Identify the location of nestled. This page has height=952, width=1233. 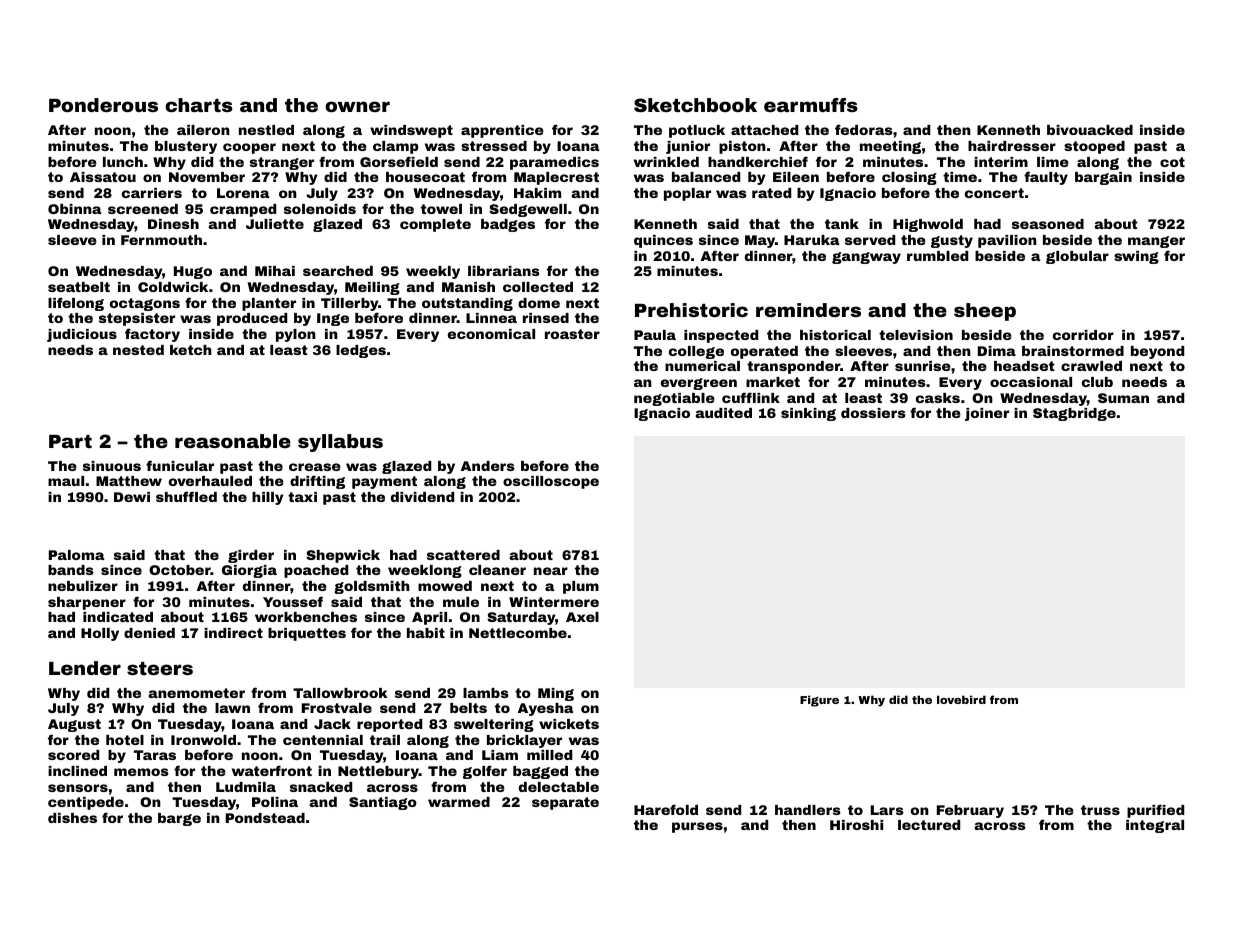
(266, 130).
